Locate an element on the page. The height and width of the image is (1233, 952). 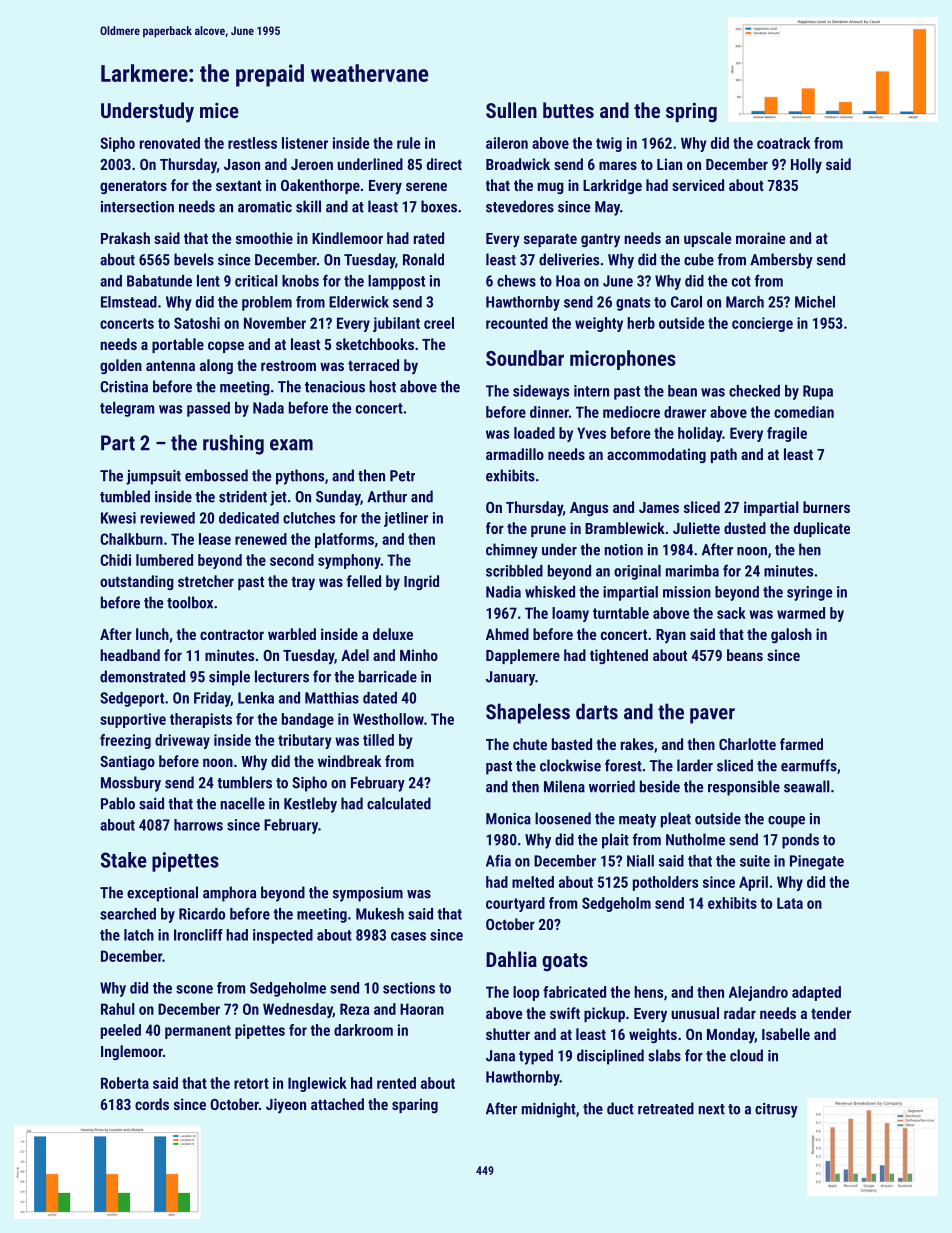
mug is located at coordinates (551, 188).
